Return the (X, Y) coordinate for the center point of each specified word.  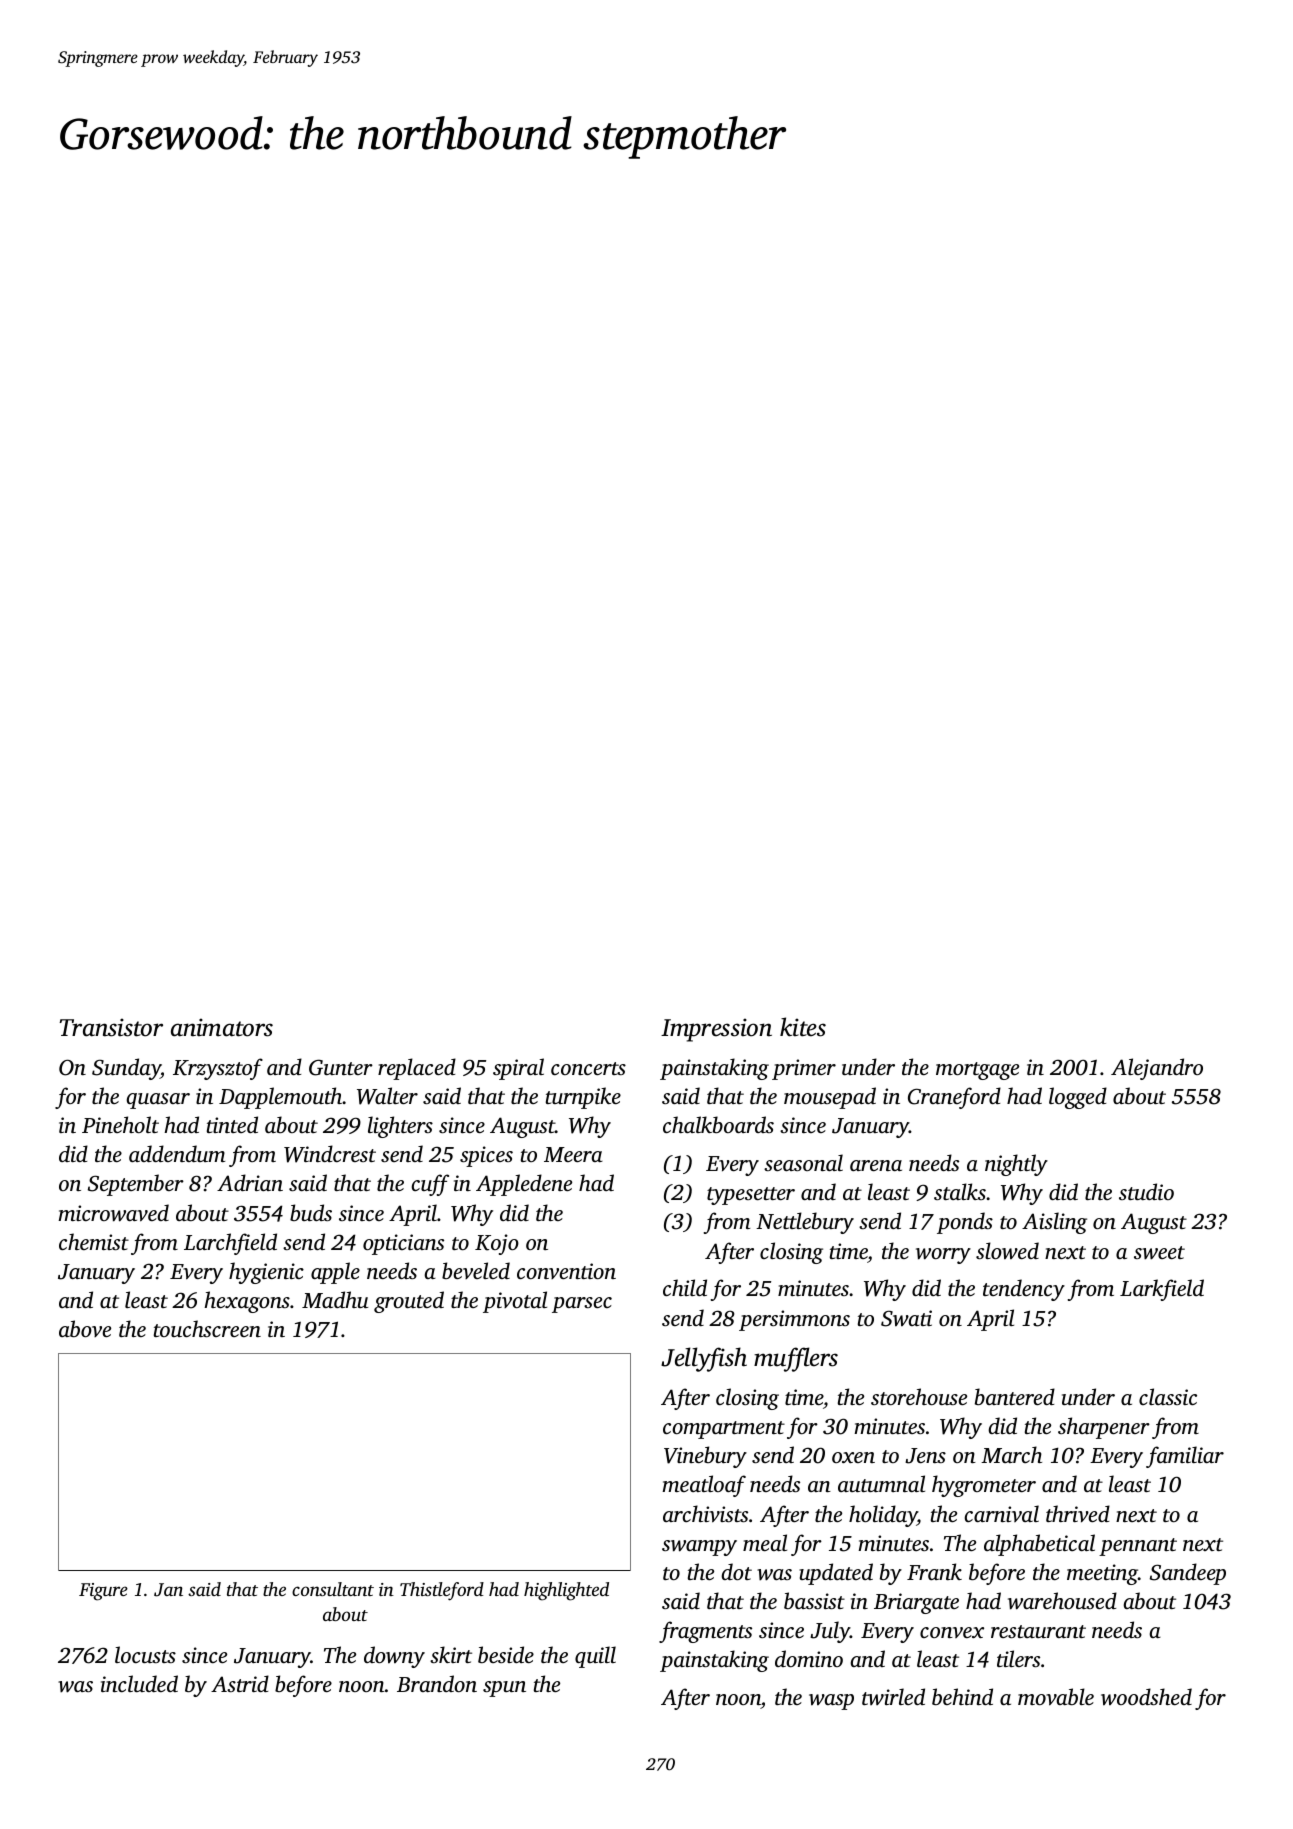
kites (803, 1027)
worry (943, 1256)
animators (222, 1027)
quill (595, 1657)
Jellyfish (704, 1359)
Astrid (240, 1683)
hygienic (266, 1273)
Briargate (916, 1603)
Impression (716, 1030)
